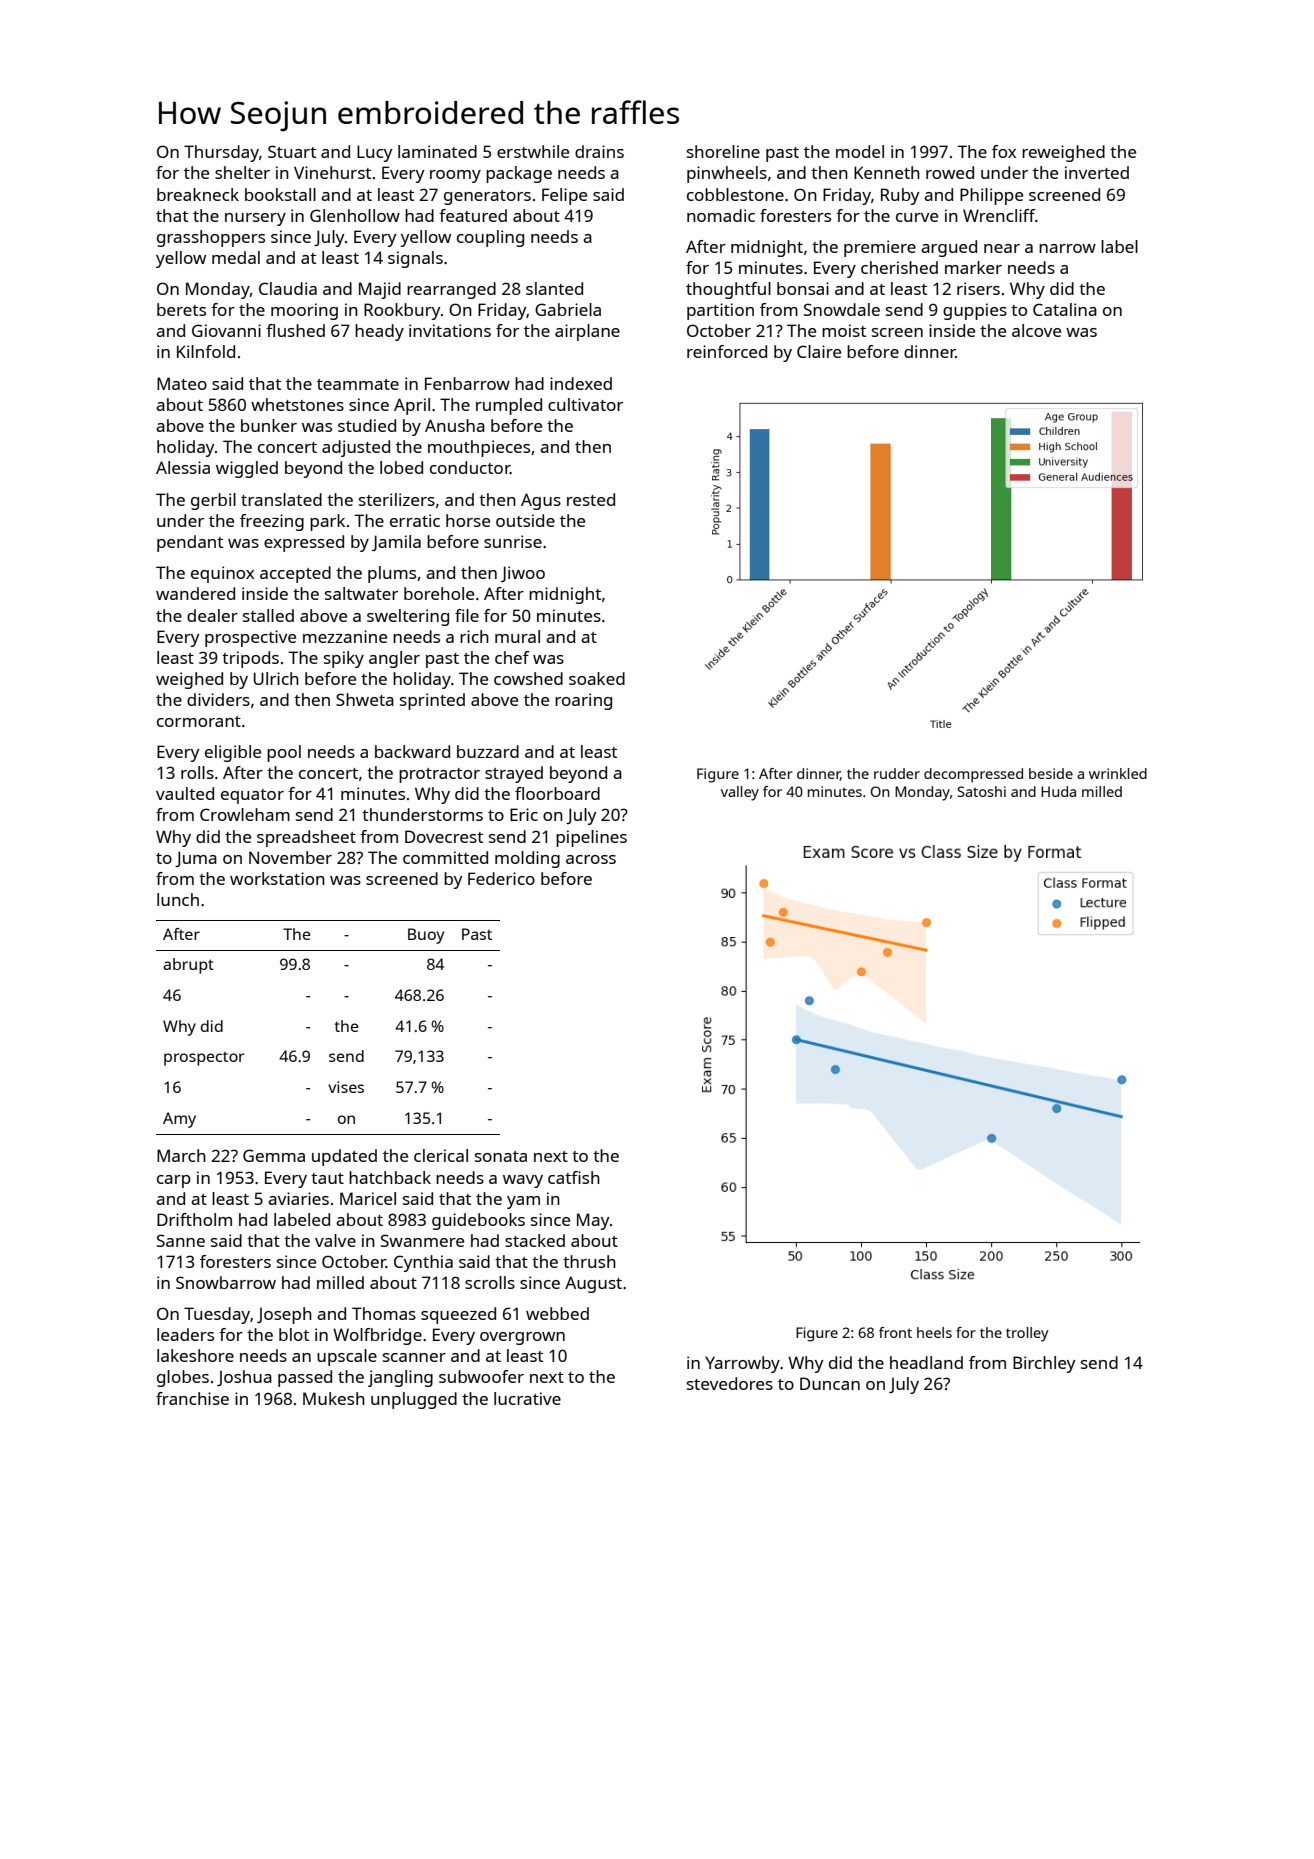 The image size is (1314, 1859). What do you see at coordinates (195, 1355) in the screenshot?
I see `lakeshore` at bounding box center [195, 1355].
